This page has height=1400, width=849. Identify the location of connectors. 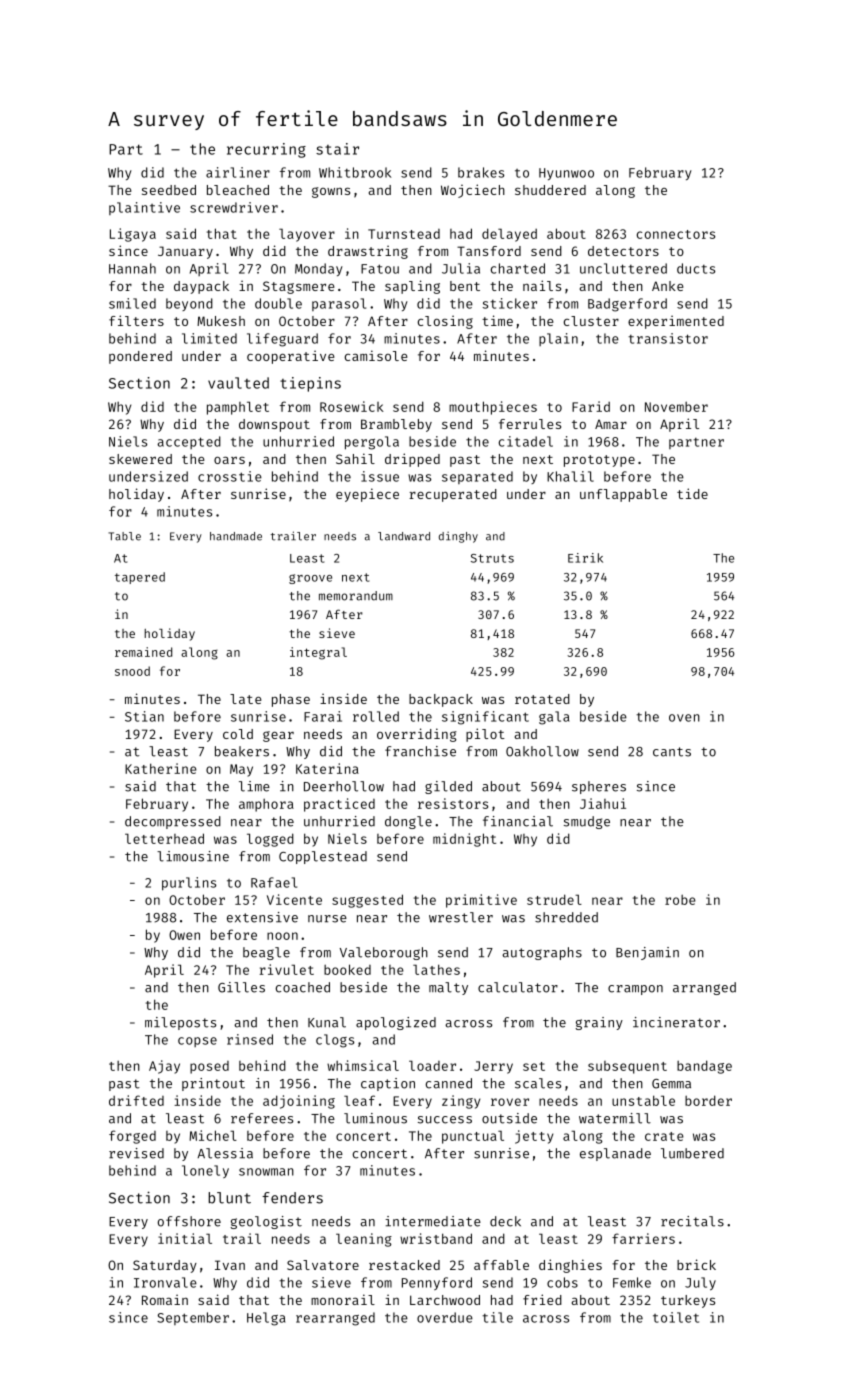
(676, 234).
